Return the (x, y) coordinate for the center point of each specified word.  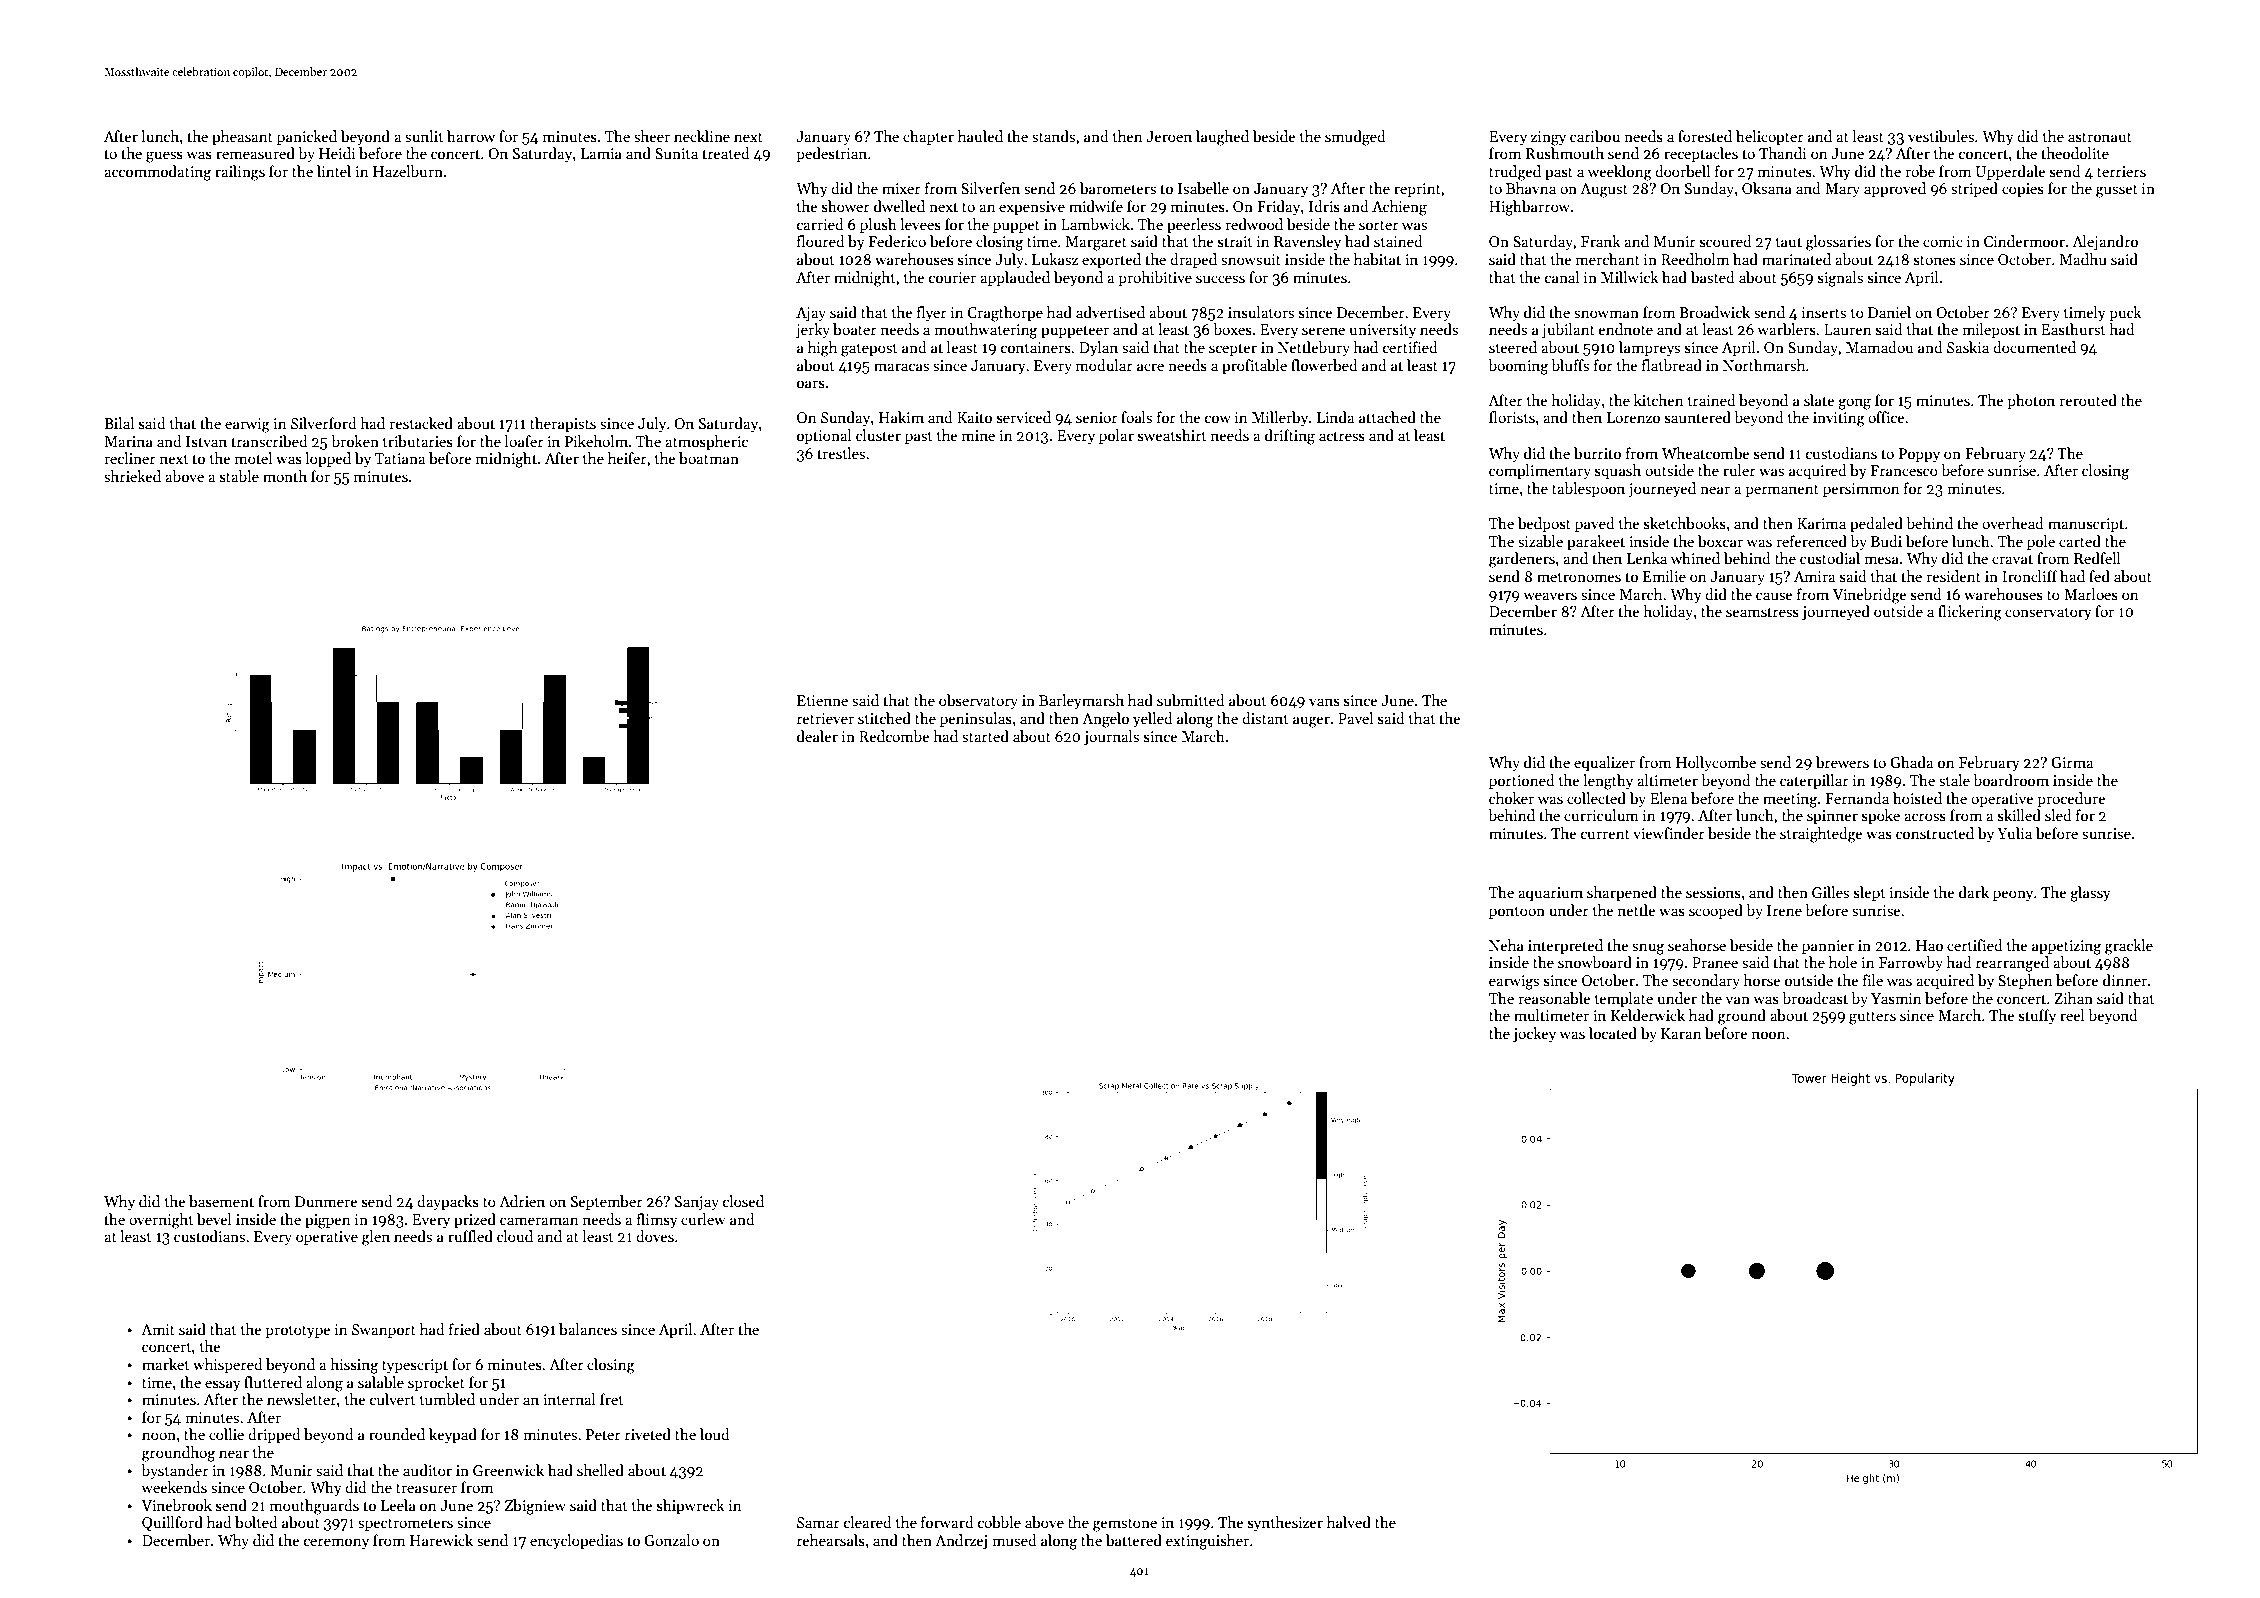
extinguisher (1207, 1542)
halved (1349, 1522)
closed (743, 1201)
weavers (1550, 596)
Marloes (2091, 594)
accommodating (157, 173)
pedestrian (831, 154)
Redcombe (894, 736)
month (285, 476)
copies (2023, 190)
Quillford (172, 1523)
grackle (2129, 947)
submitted (1191, 700)
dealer (817, 736)
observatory (978, 701)
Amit (158, 1329)
